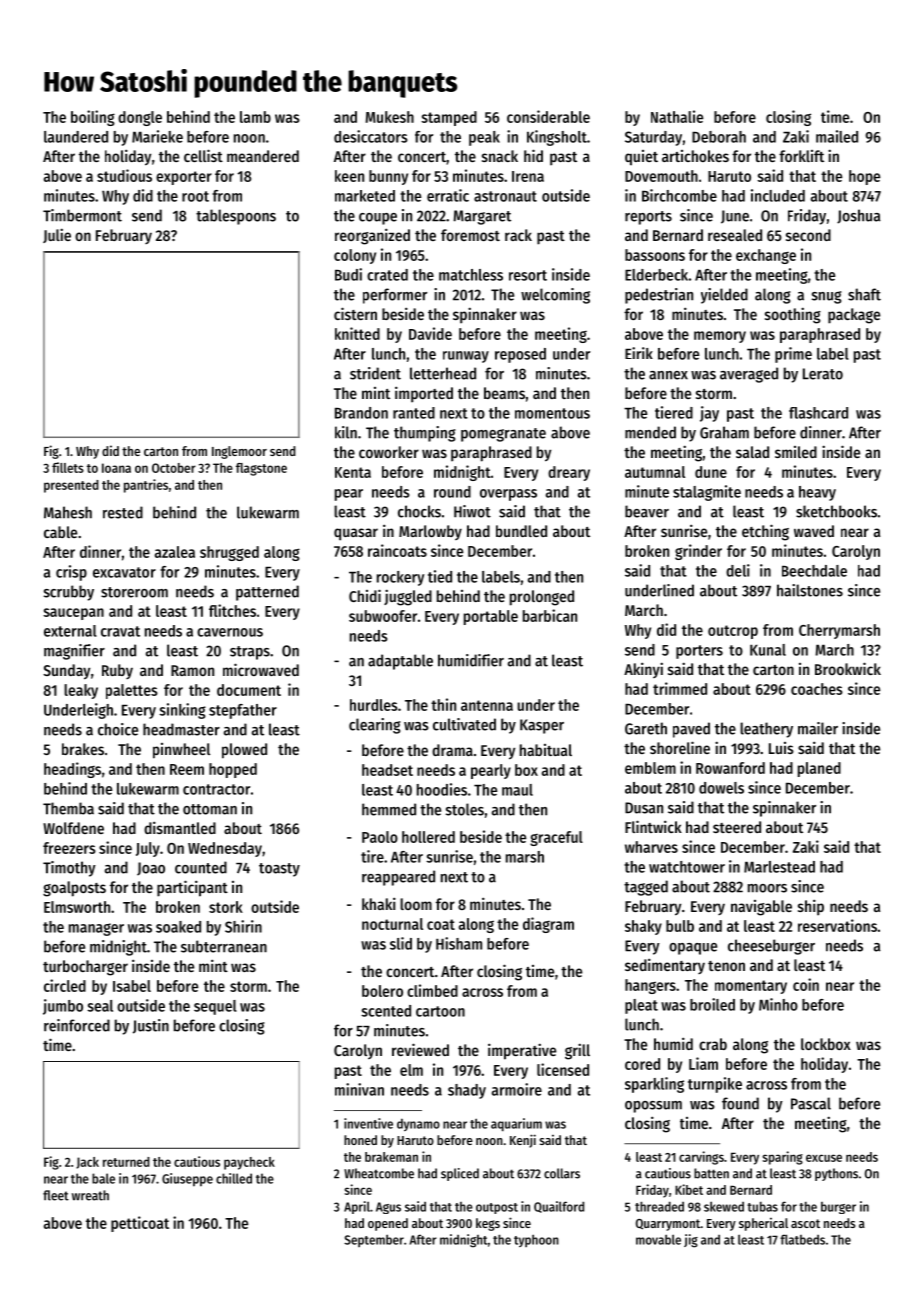 The width and height of the screenshot is (924, 1308). What do you see at coordinates (210, 809) in the screenshot?
I see `ottoman` at bounding box center [210, 809].
